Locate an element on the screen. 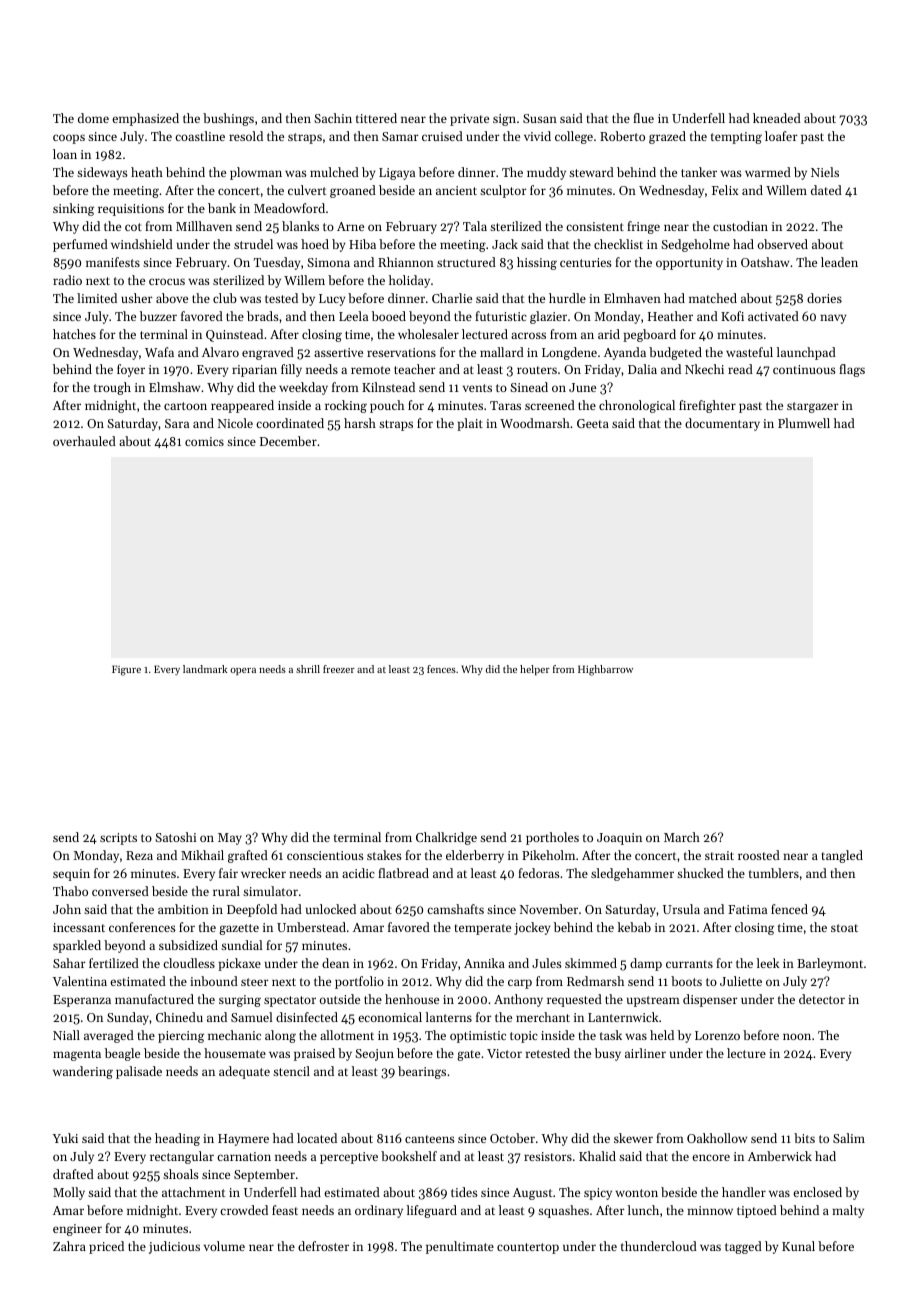  judicious is located at coordinates (174, 1247).
